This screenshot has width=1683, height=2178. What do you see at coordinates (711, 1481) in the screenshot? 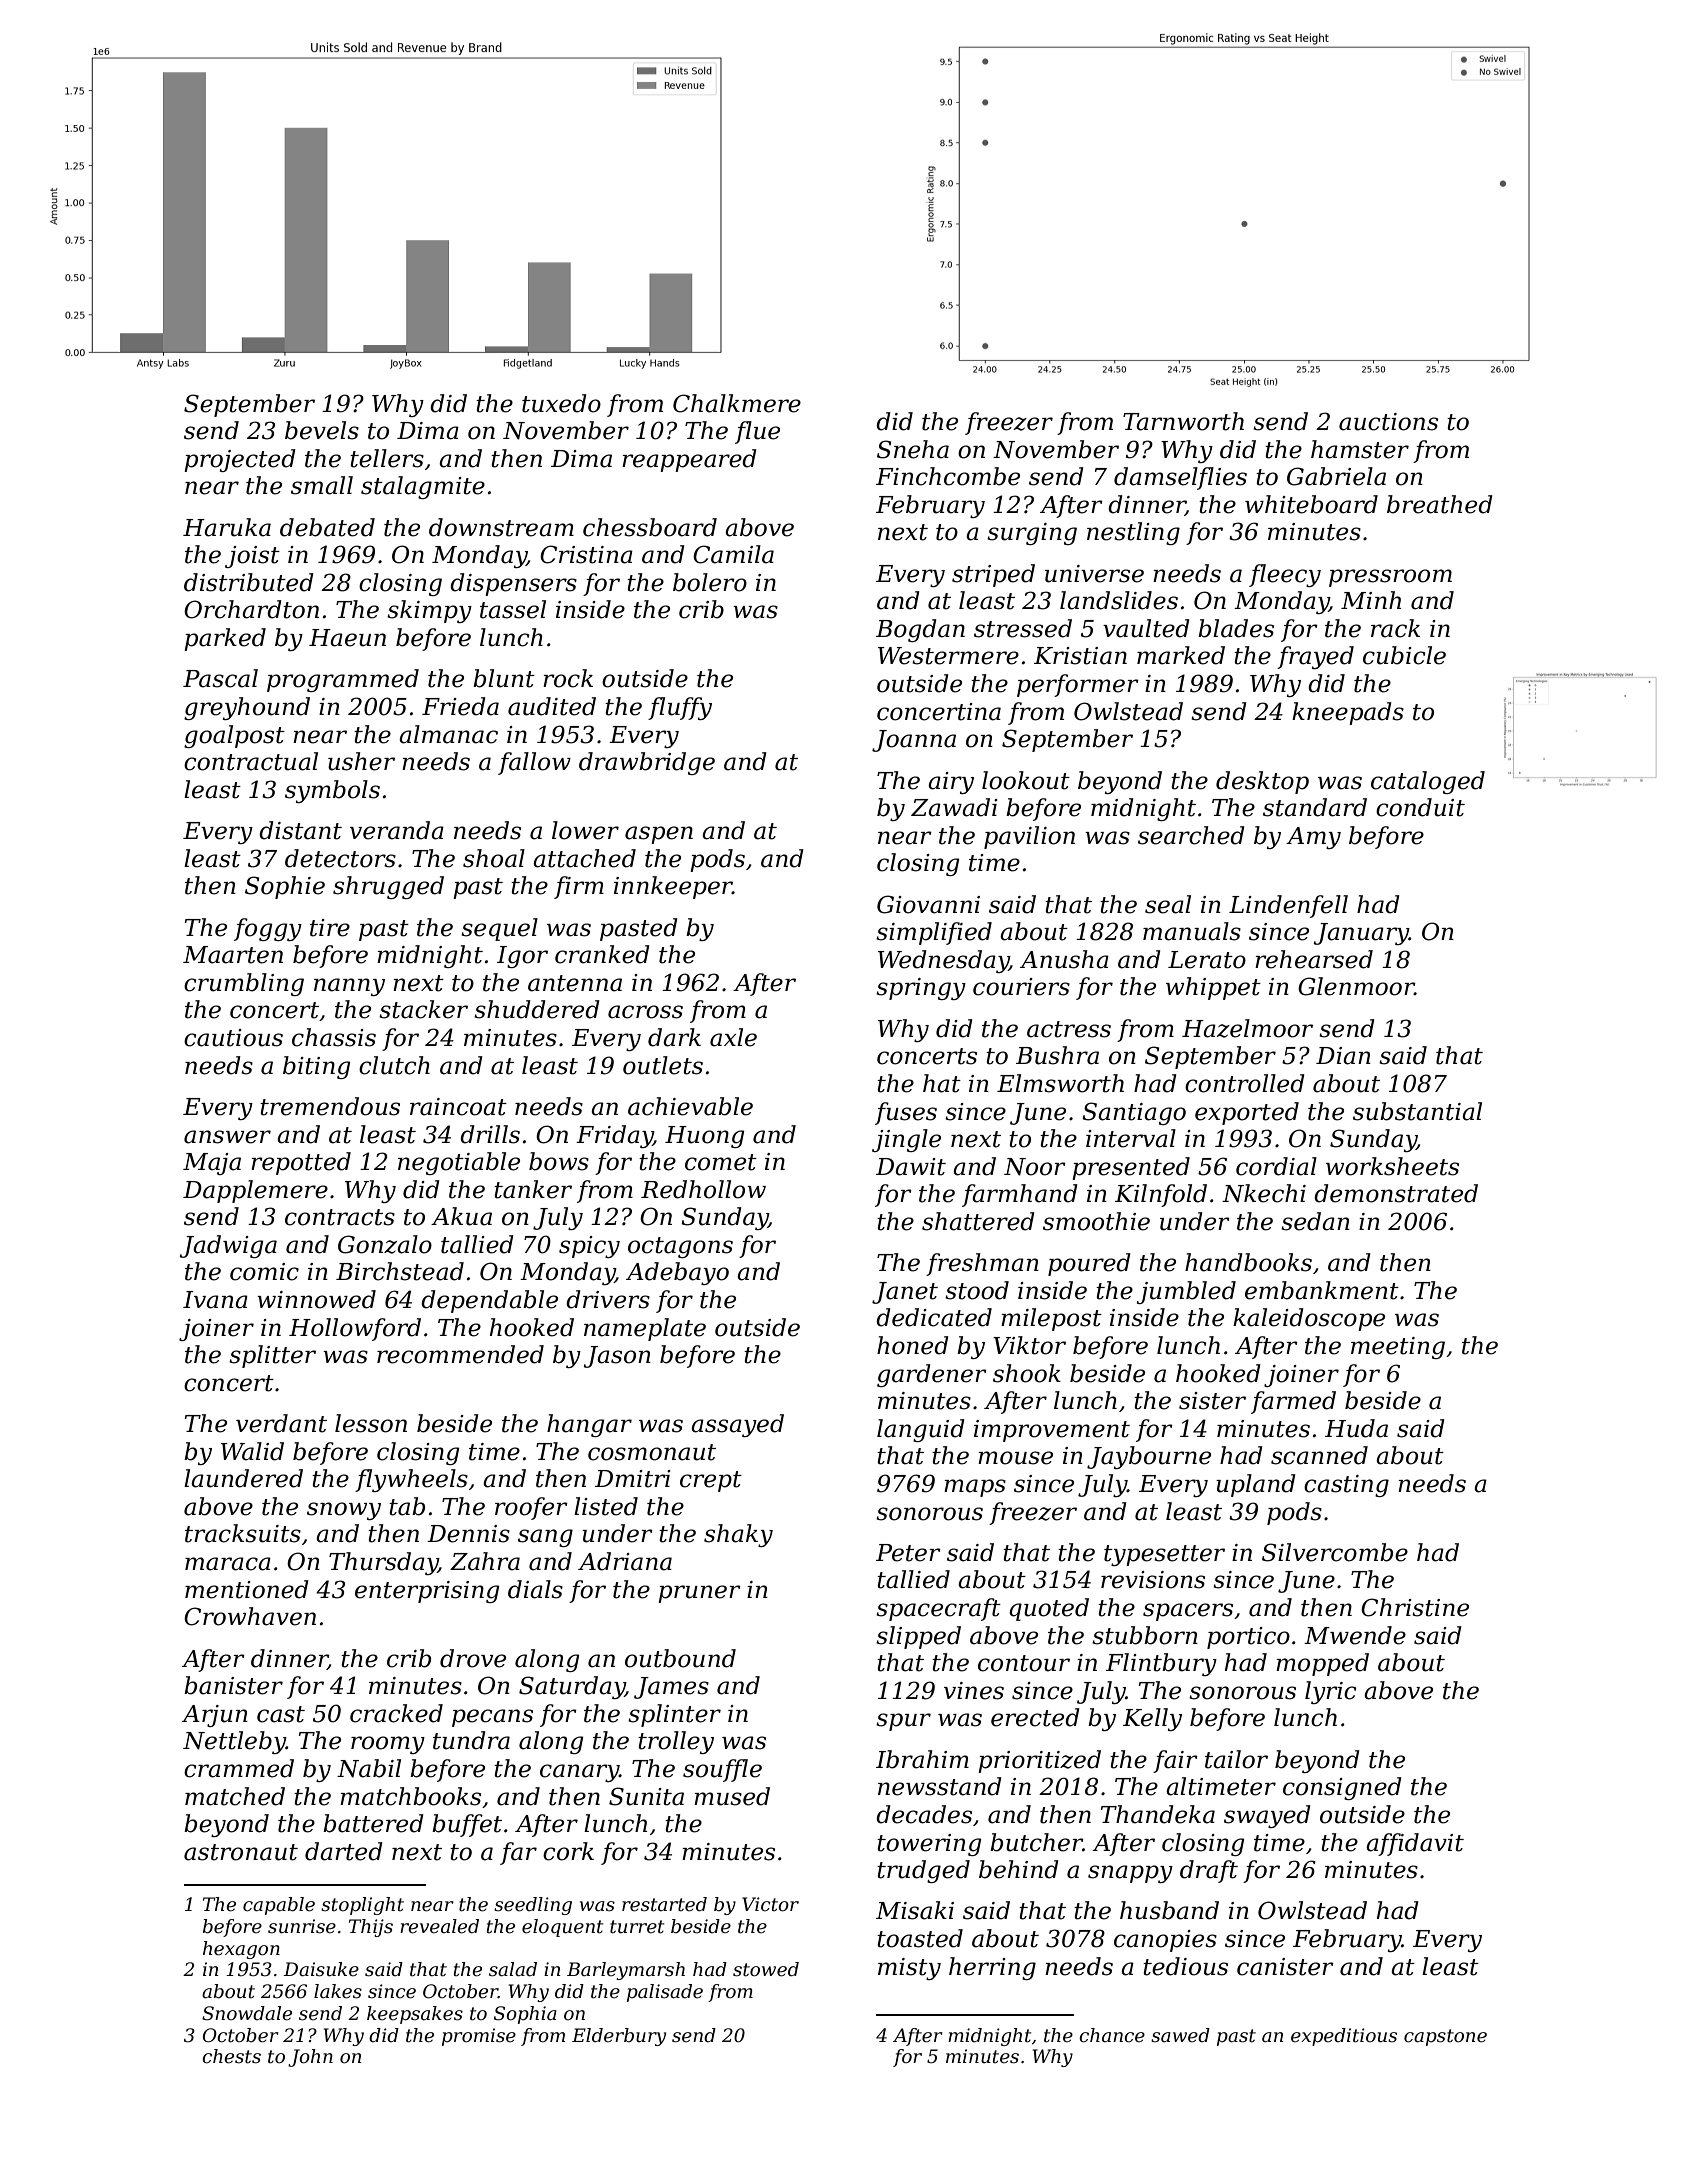
I see `crept` at bounding box center [711, 1481].
